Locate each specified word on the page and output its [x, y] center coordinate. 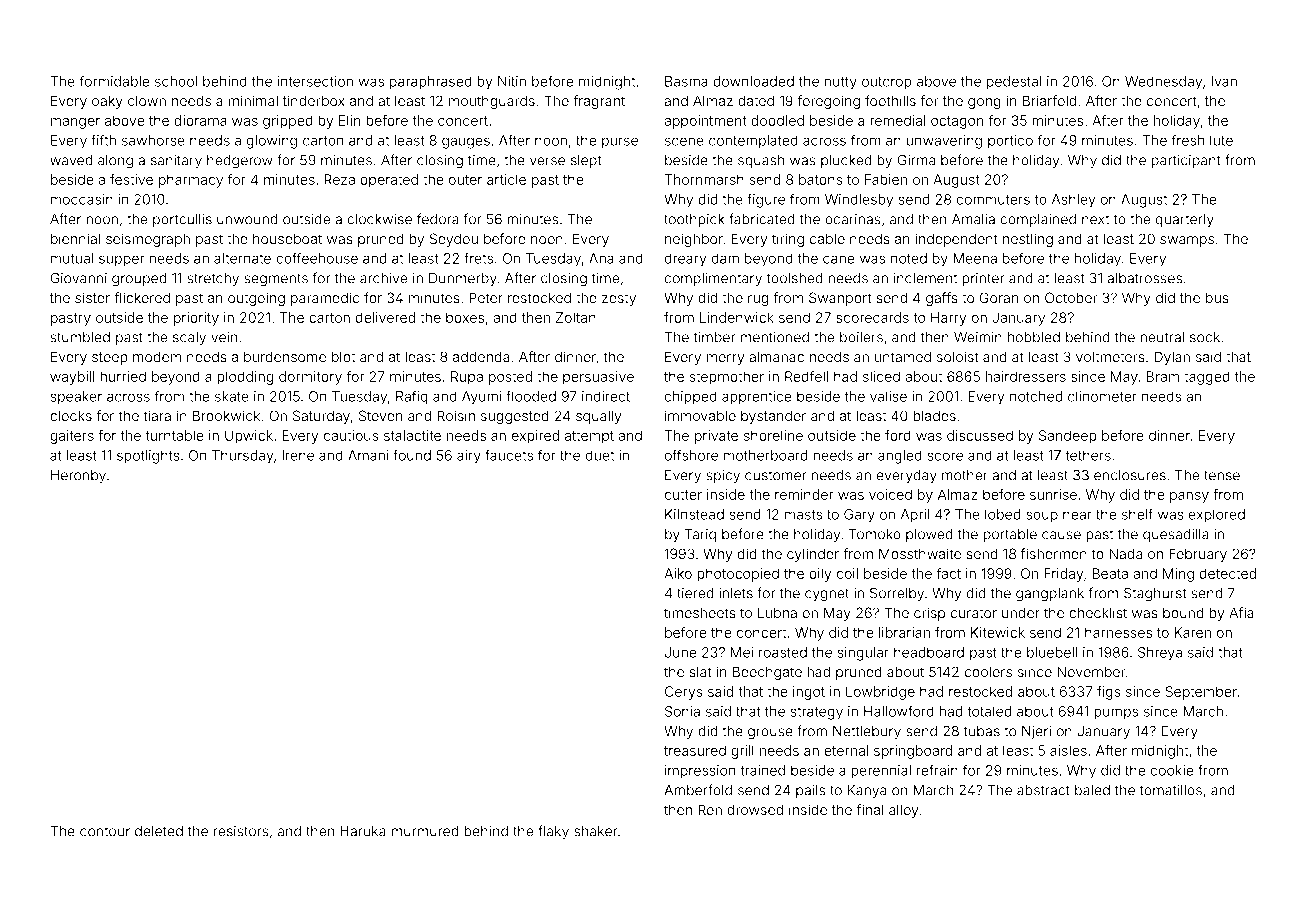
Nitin [512, 81]
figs [1109, 693]
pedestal [1014, 83]
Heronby [78, 476]
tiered [695, 593]
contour [105, 832]
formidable [114, 81]
